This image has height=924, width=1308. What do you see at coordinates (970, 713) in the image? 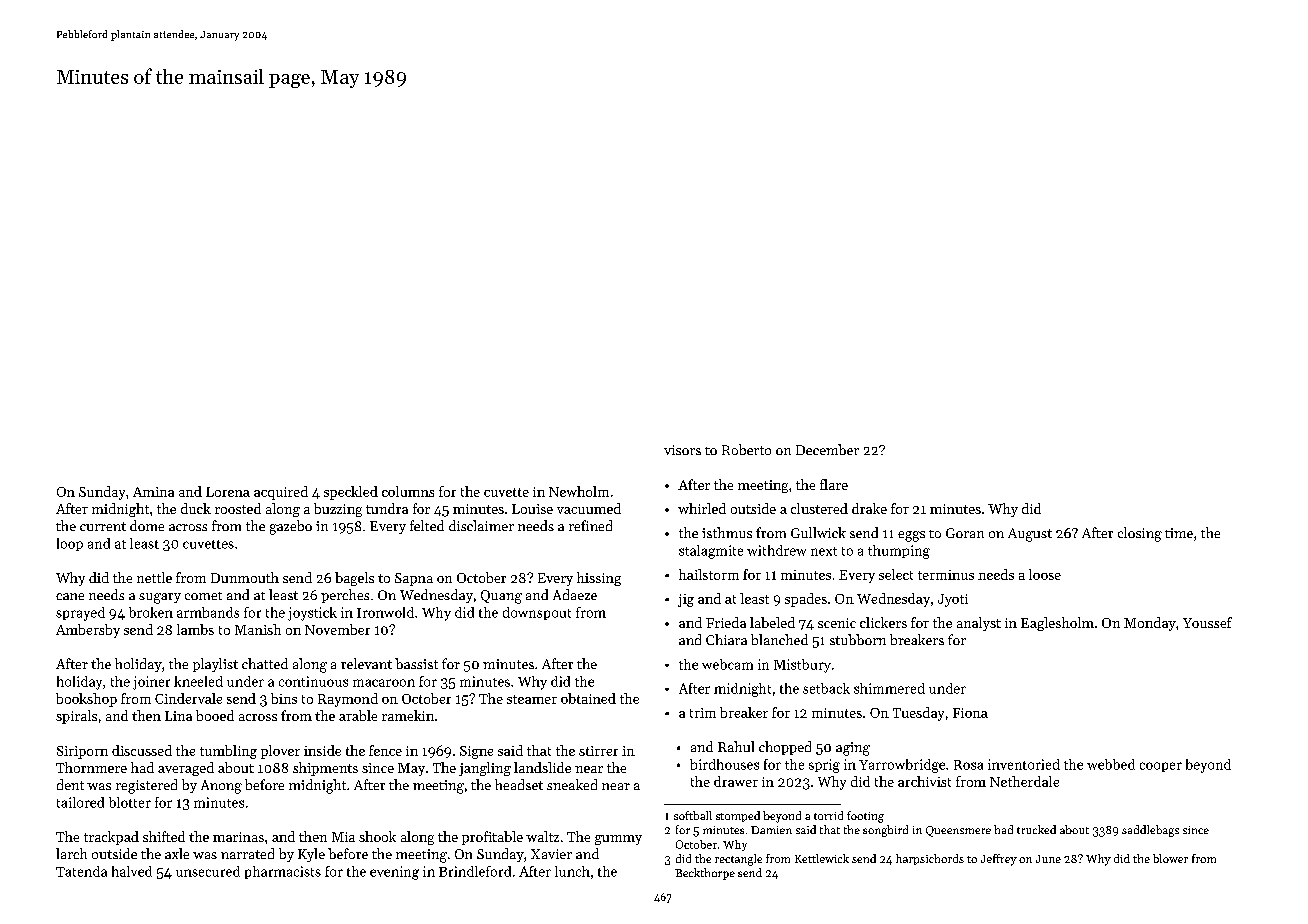
I see `Fiona` at bounding box center [970, 713].
